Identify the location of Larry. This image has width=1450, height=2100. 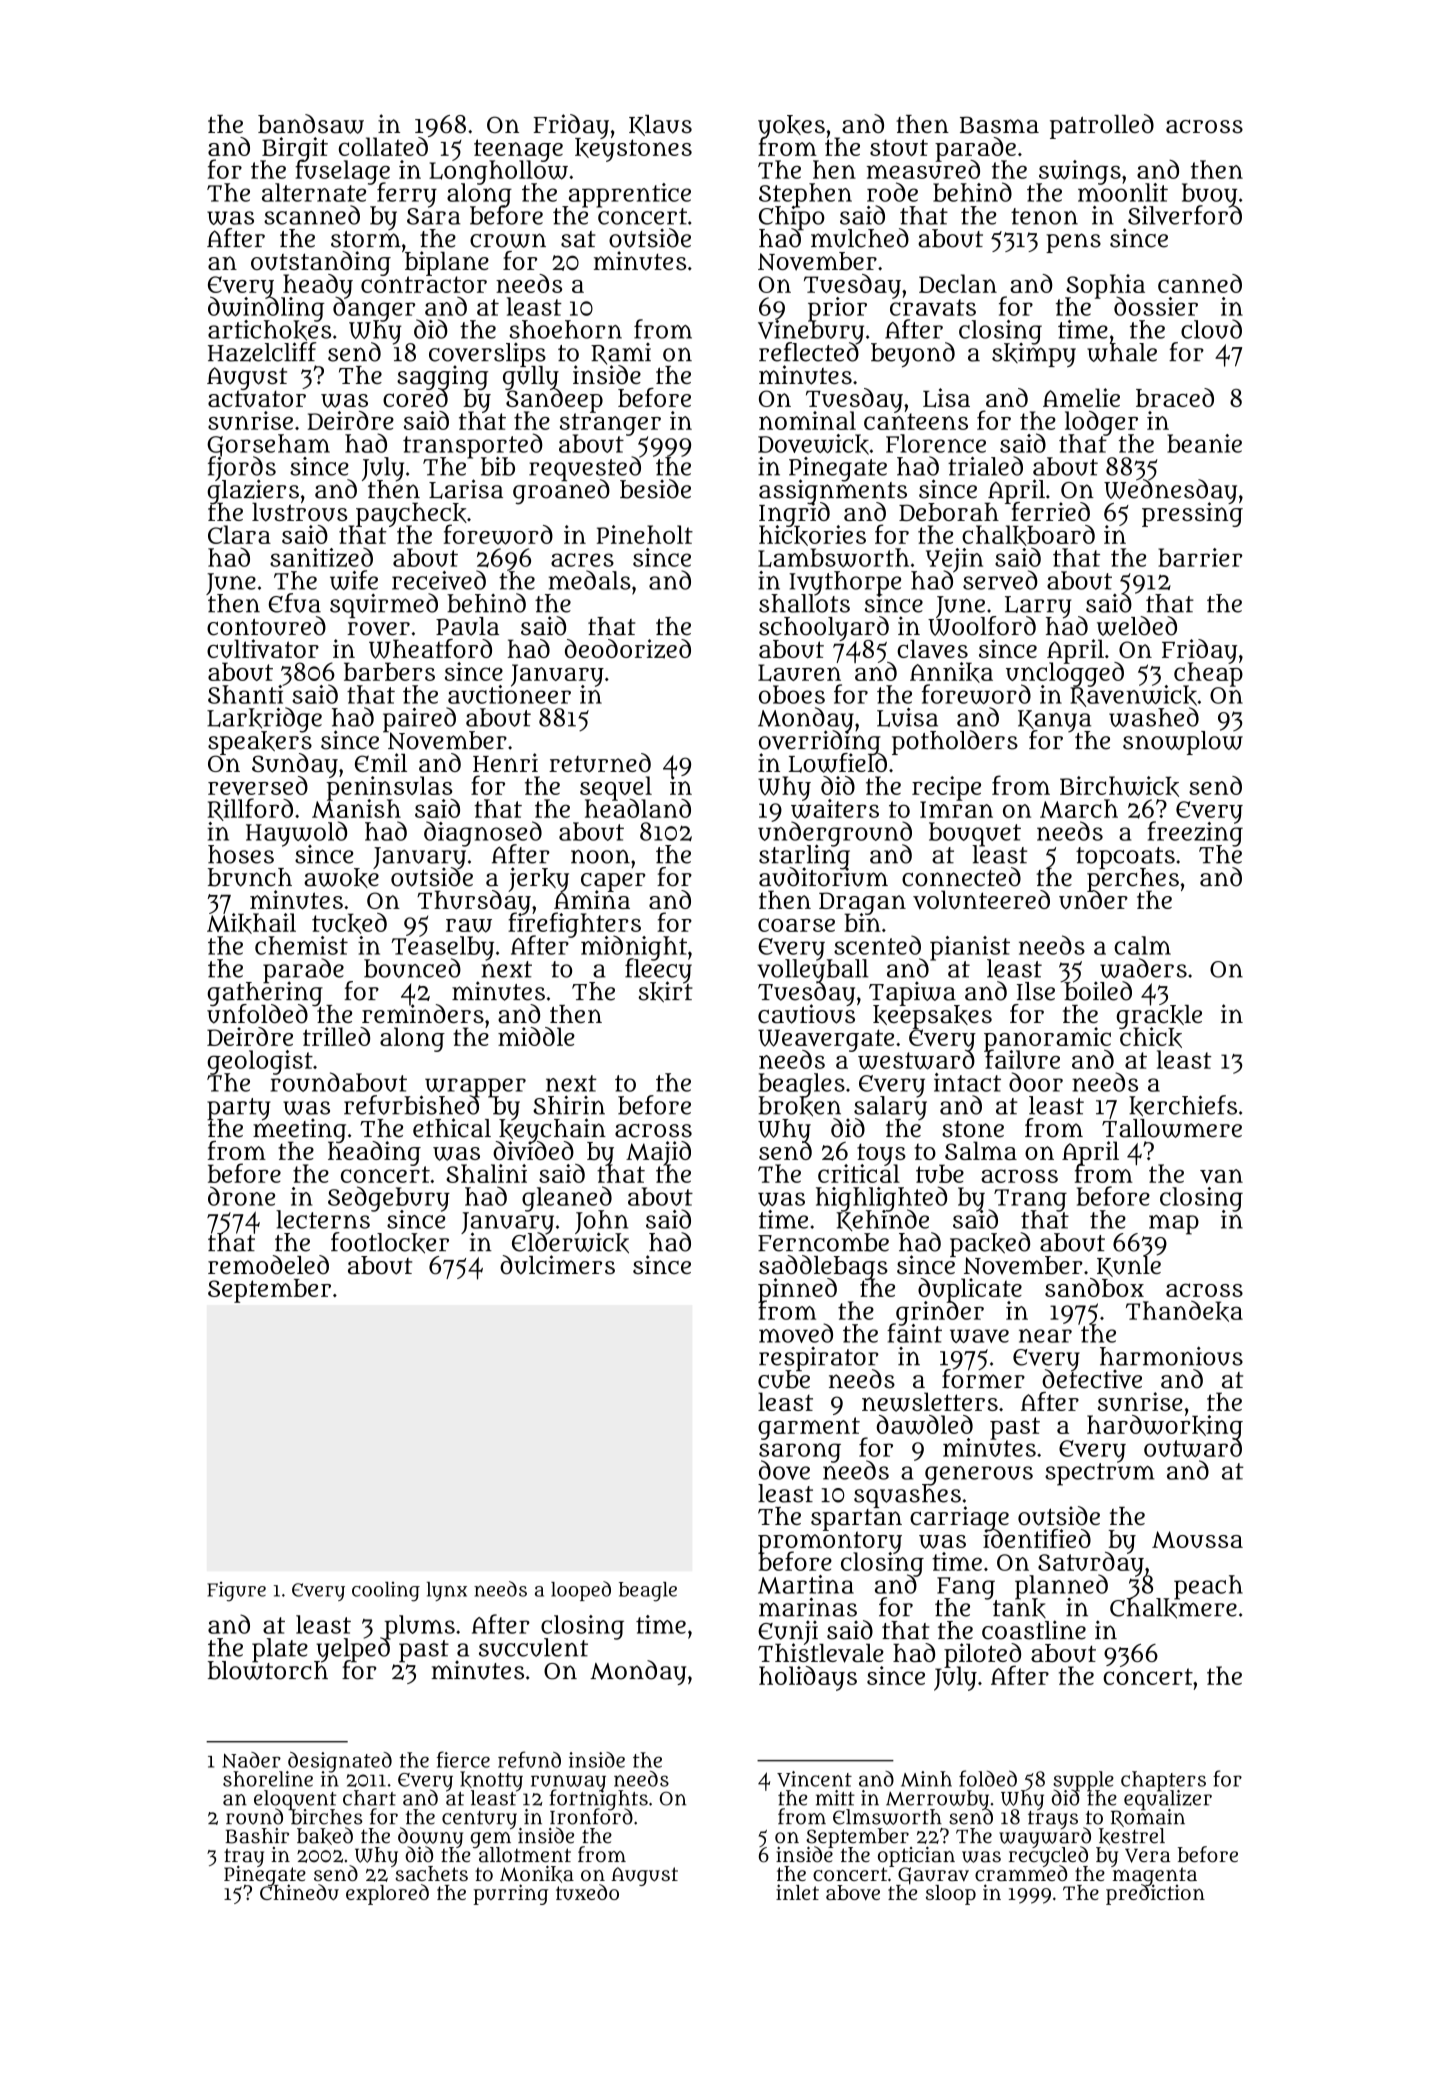
(1038, 606).
